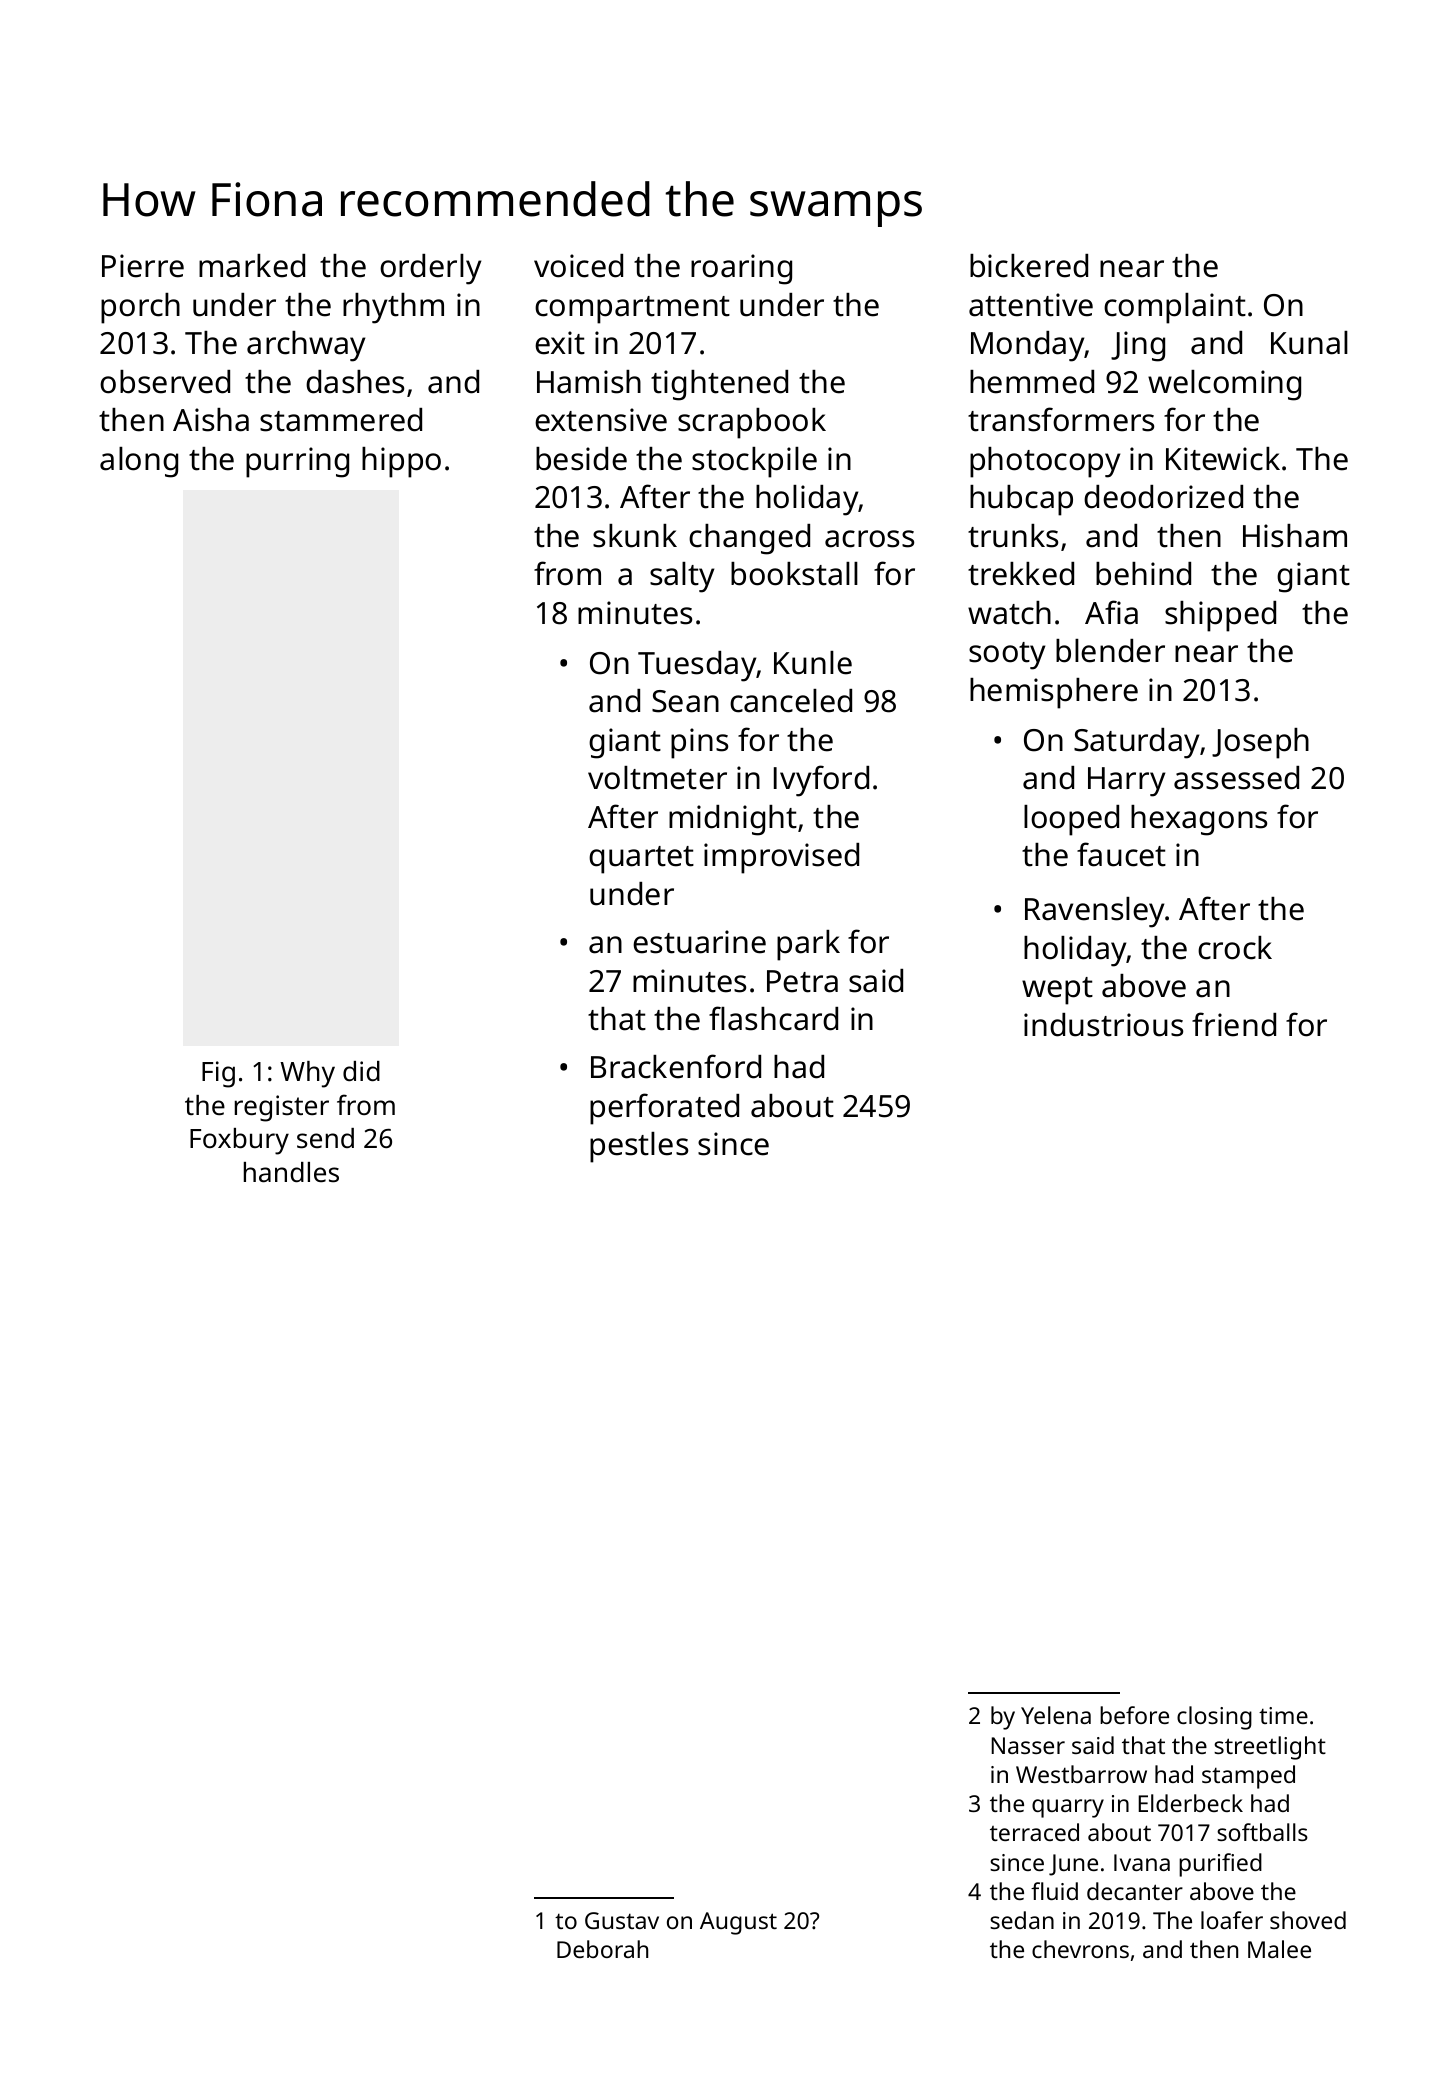  What do you see at coordinates (341, 420) in the document?
I see `stammered` at bounding box center [341, 420].
